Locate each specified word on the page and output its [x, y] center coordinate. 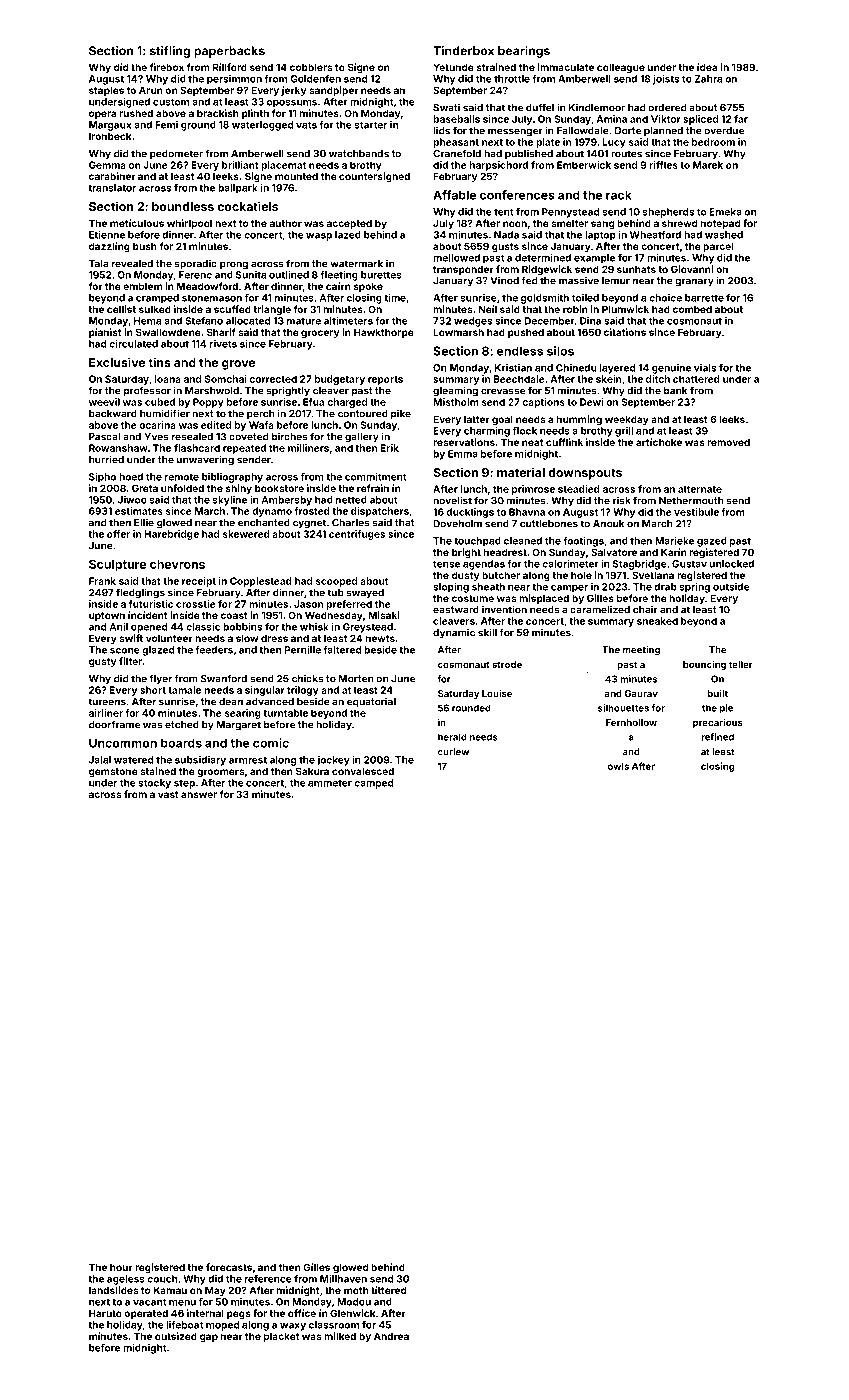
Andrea [391, 1336]
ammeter [330, 783]
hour [121, 1267]
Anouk [608, 524]
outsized [176, 1336]
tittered [388, 1290]
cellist [121, 309]
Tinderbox [463, 51]
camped [373, 784]
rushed [136, 113]
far [741, 119]
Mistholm [456, 402]
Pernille [303, 650]
